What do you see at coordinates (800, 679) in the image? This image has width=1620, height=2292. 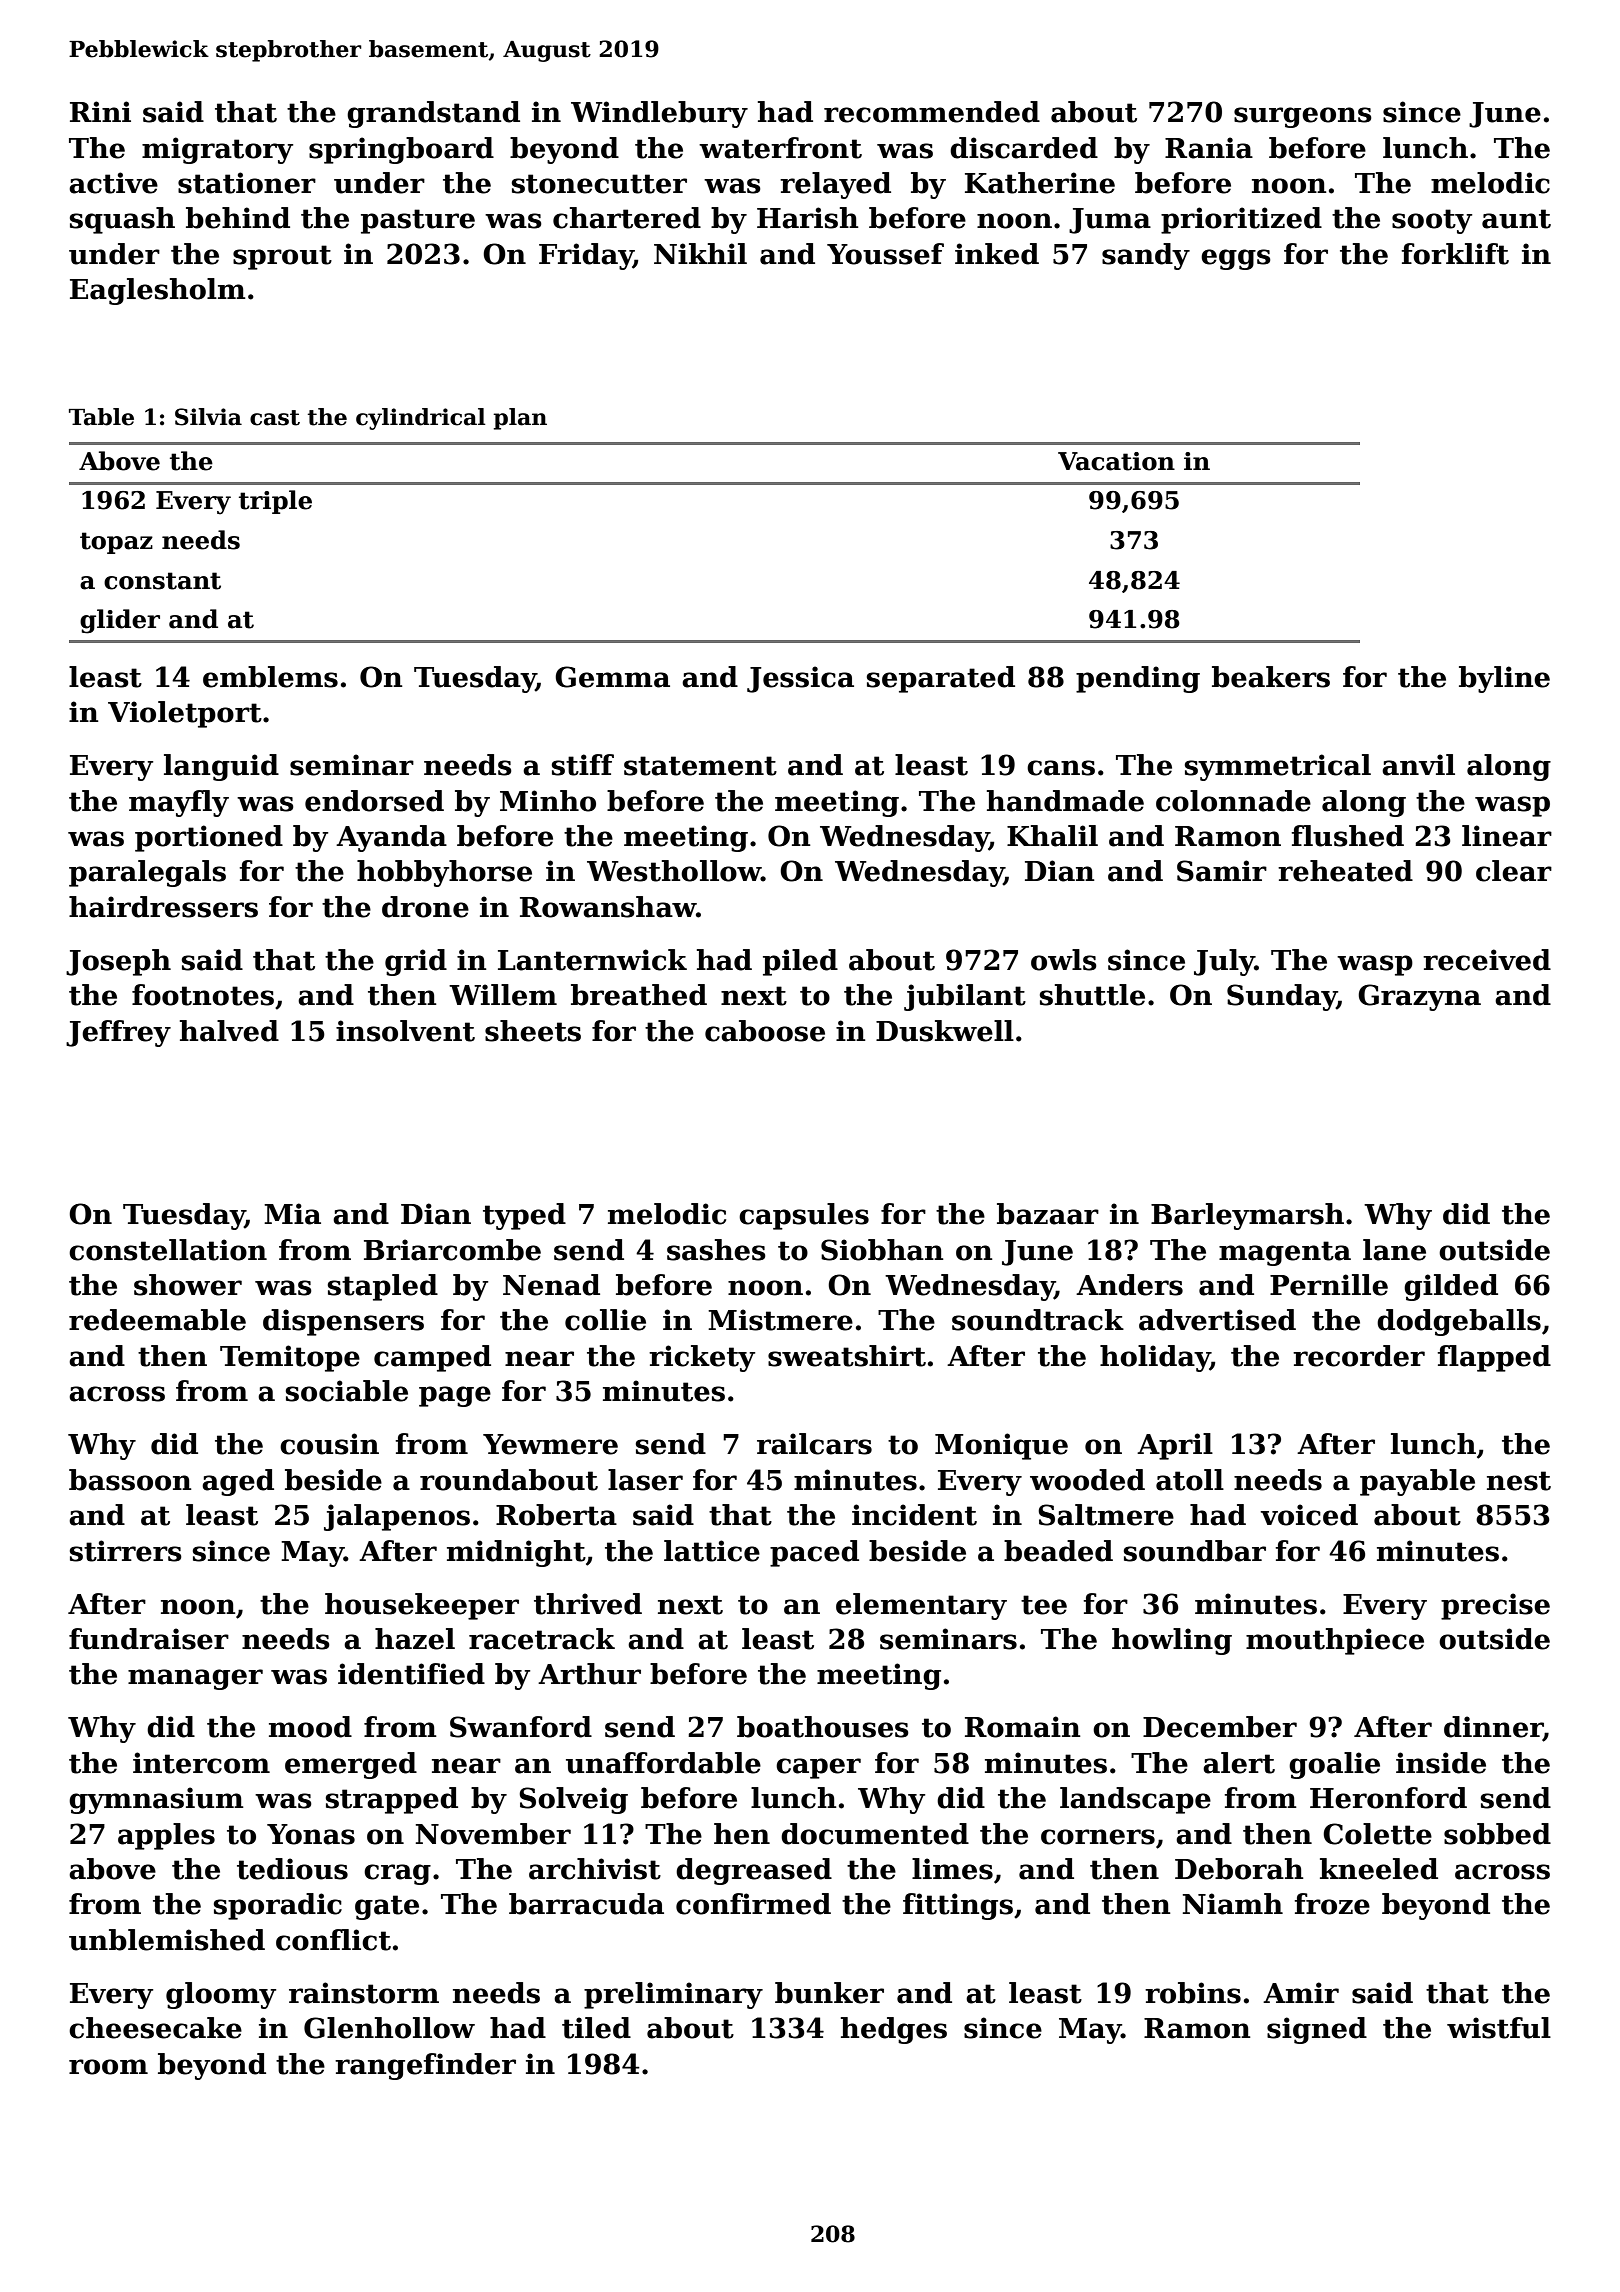 I see `Jessica` at bounding box center [800, 679].
